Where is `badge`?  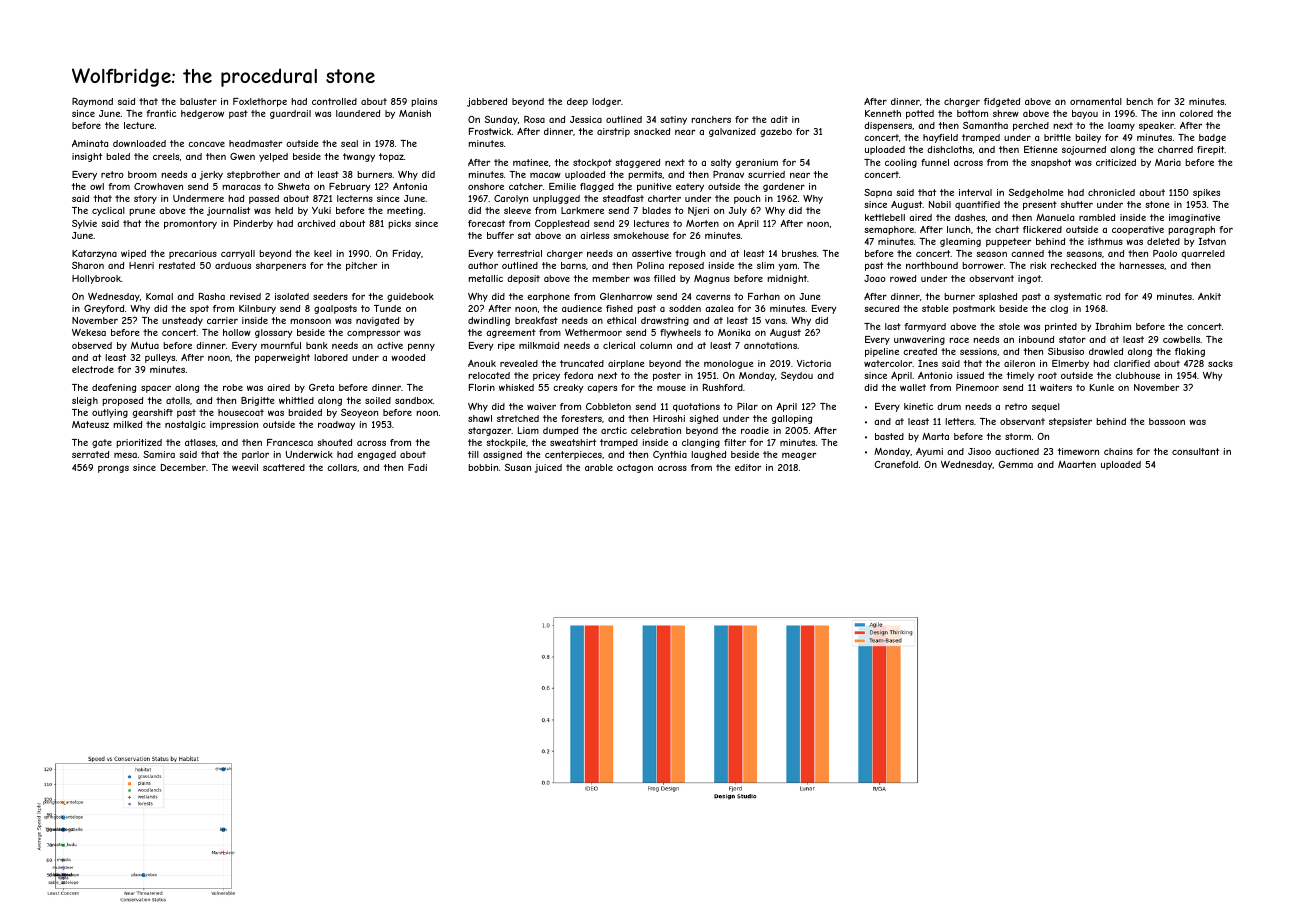 badge is located at coordinates (1212, 138).
